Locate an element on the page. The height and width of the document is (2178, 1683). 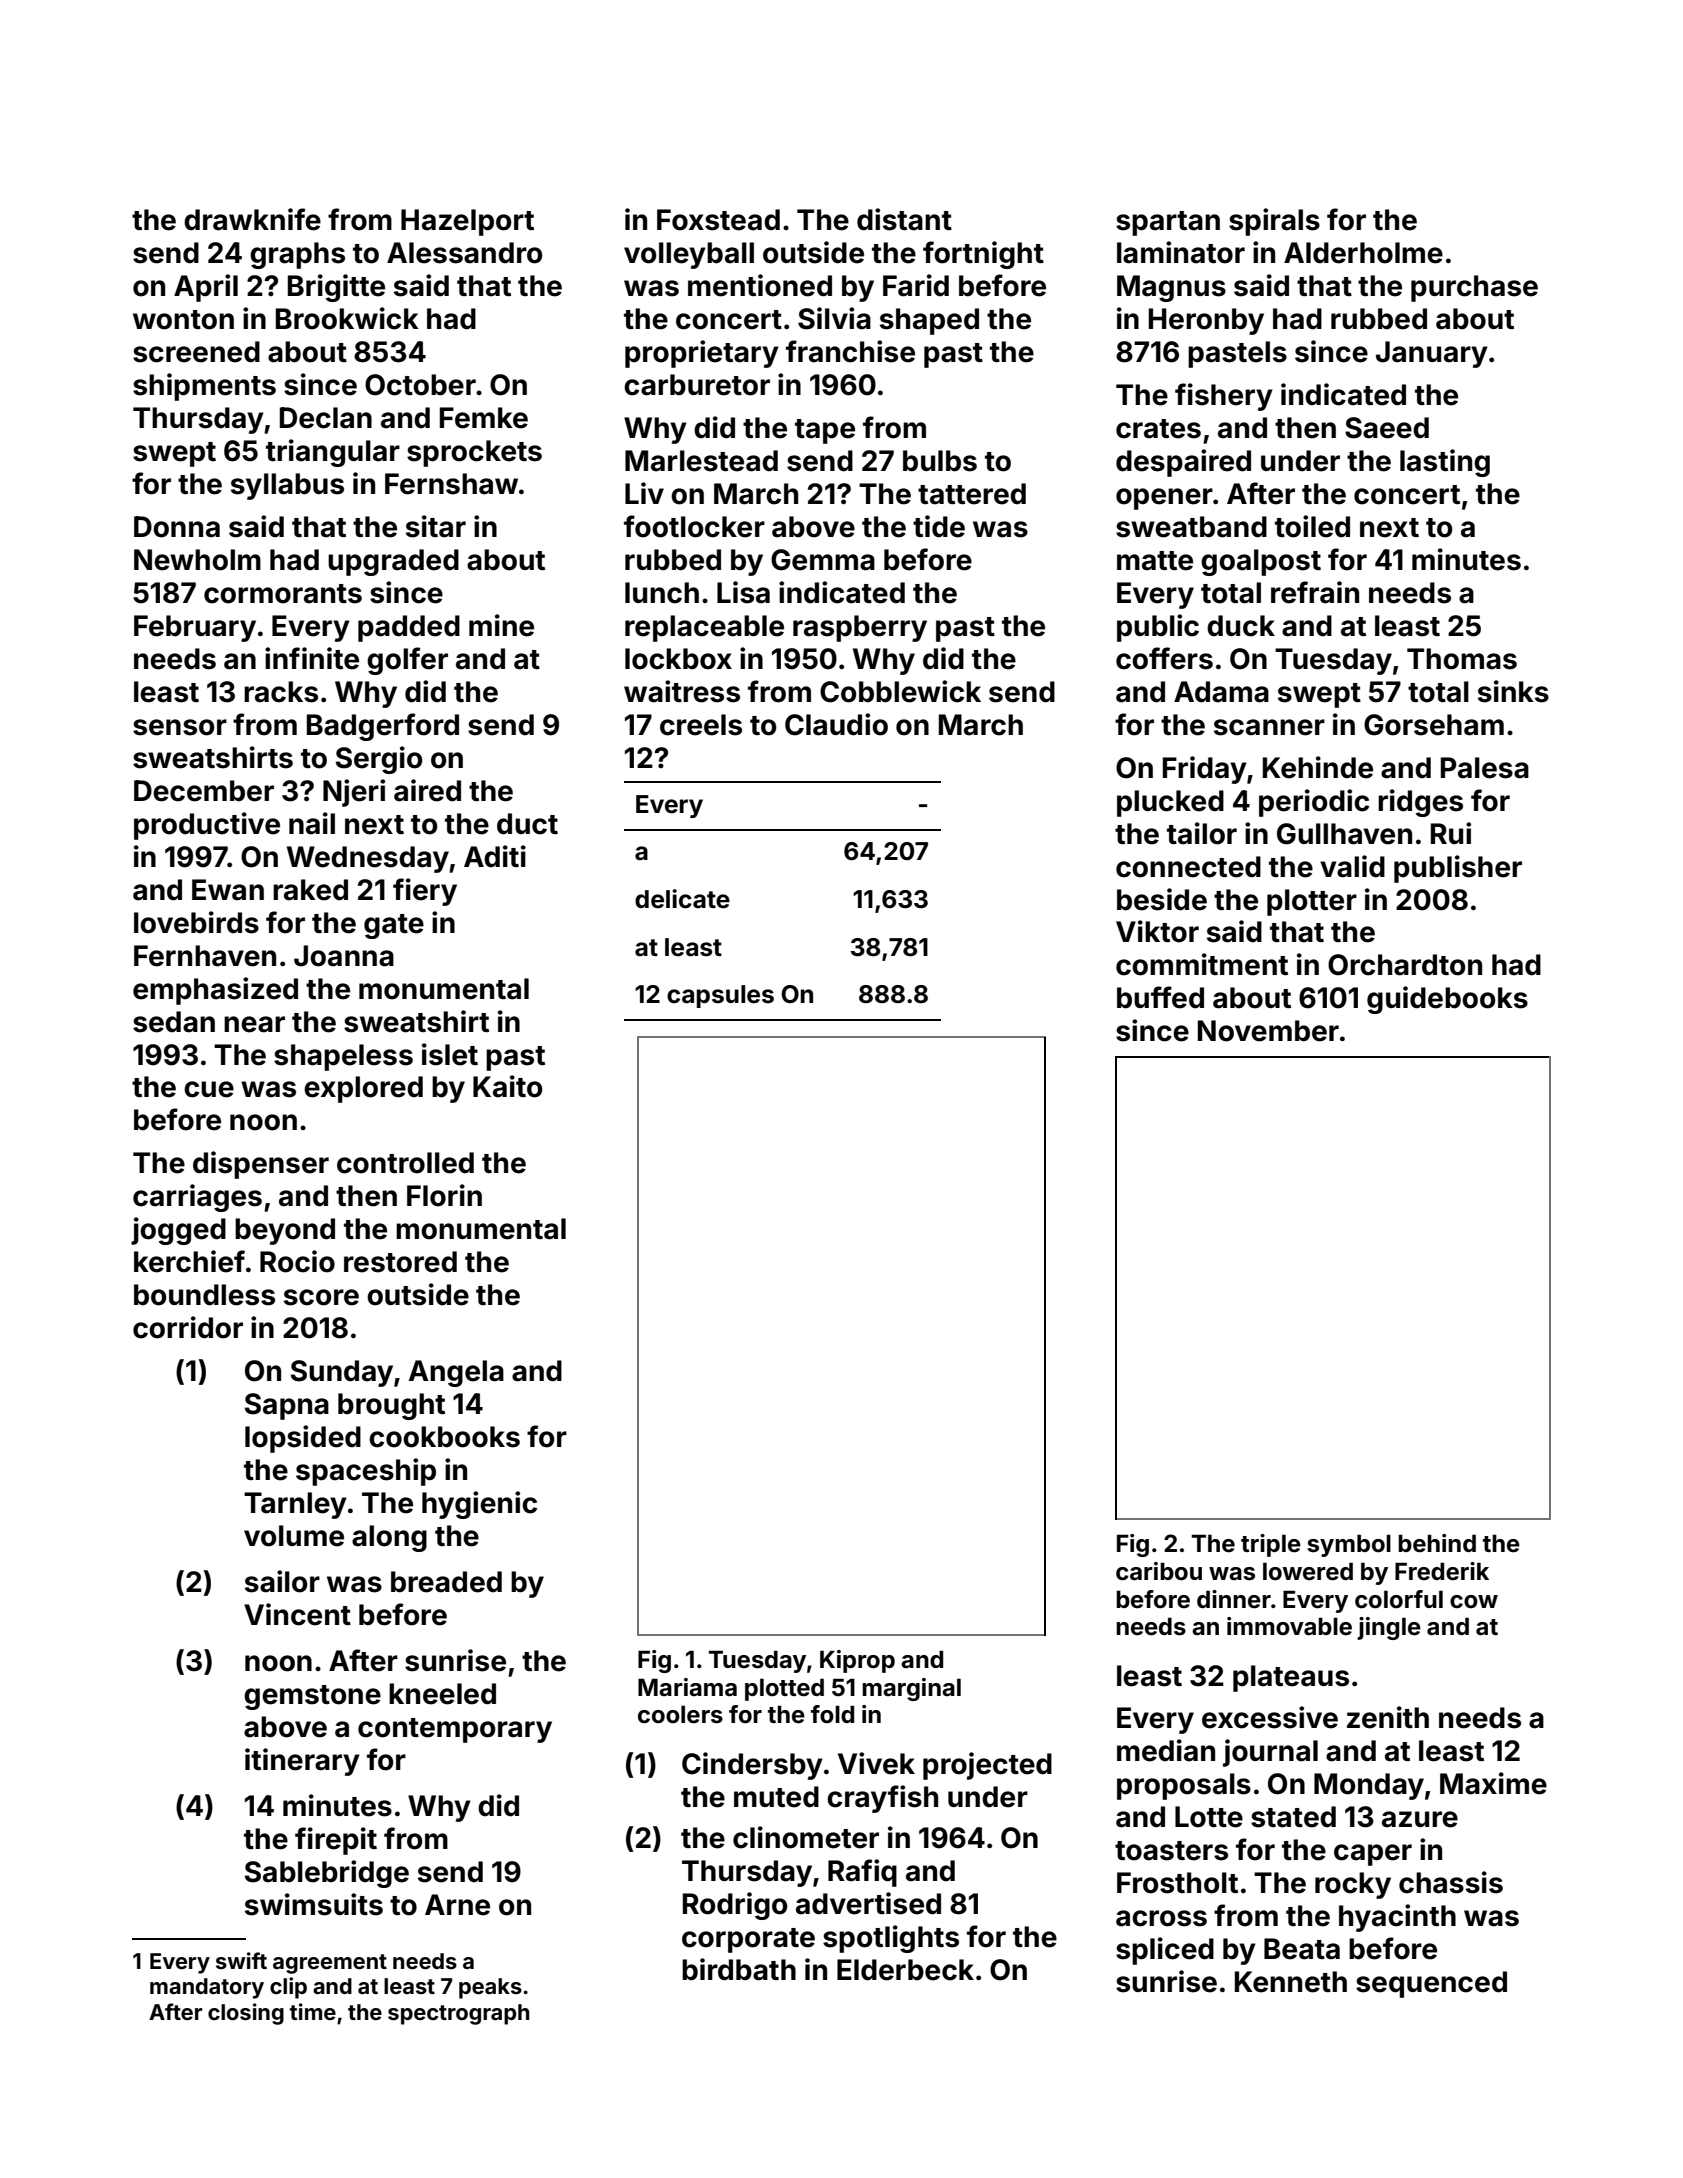
behind is located at coordinates (1437, 1543).
